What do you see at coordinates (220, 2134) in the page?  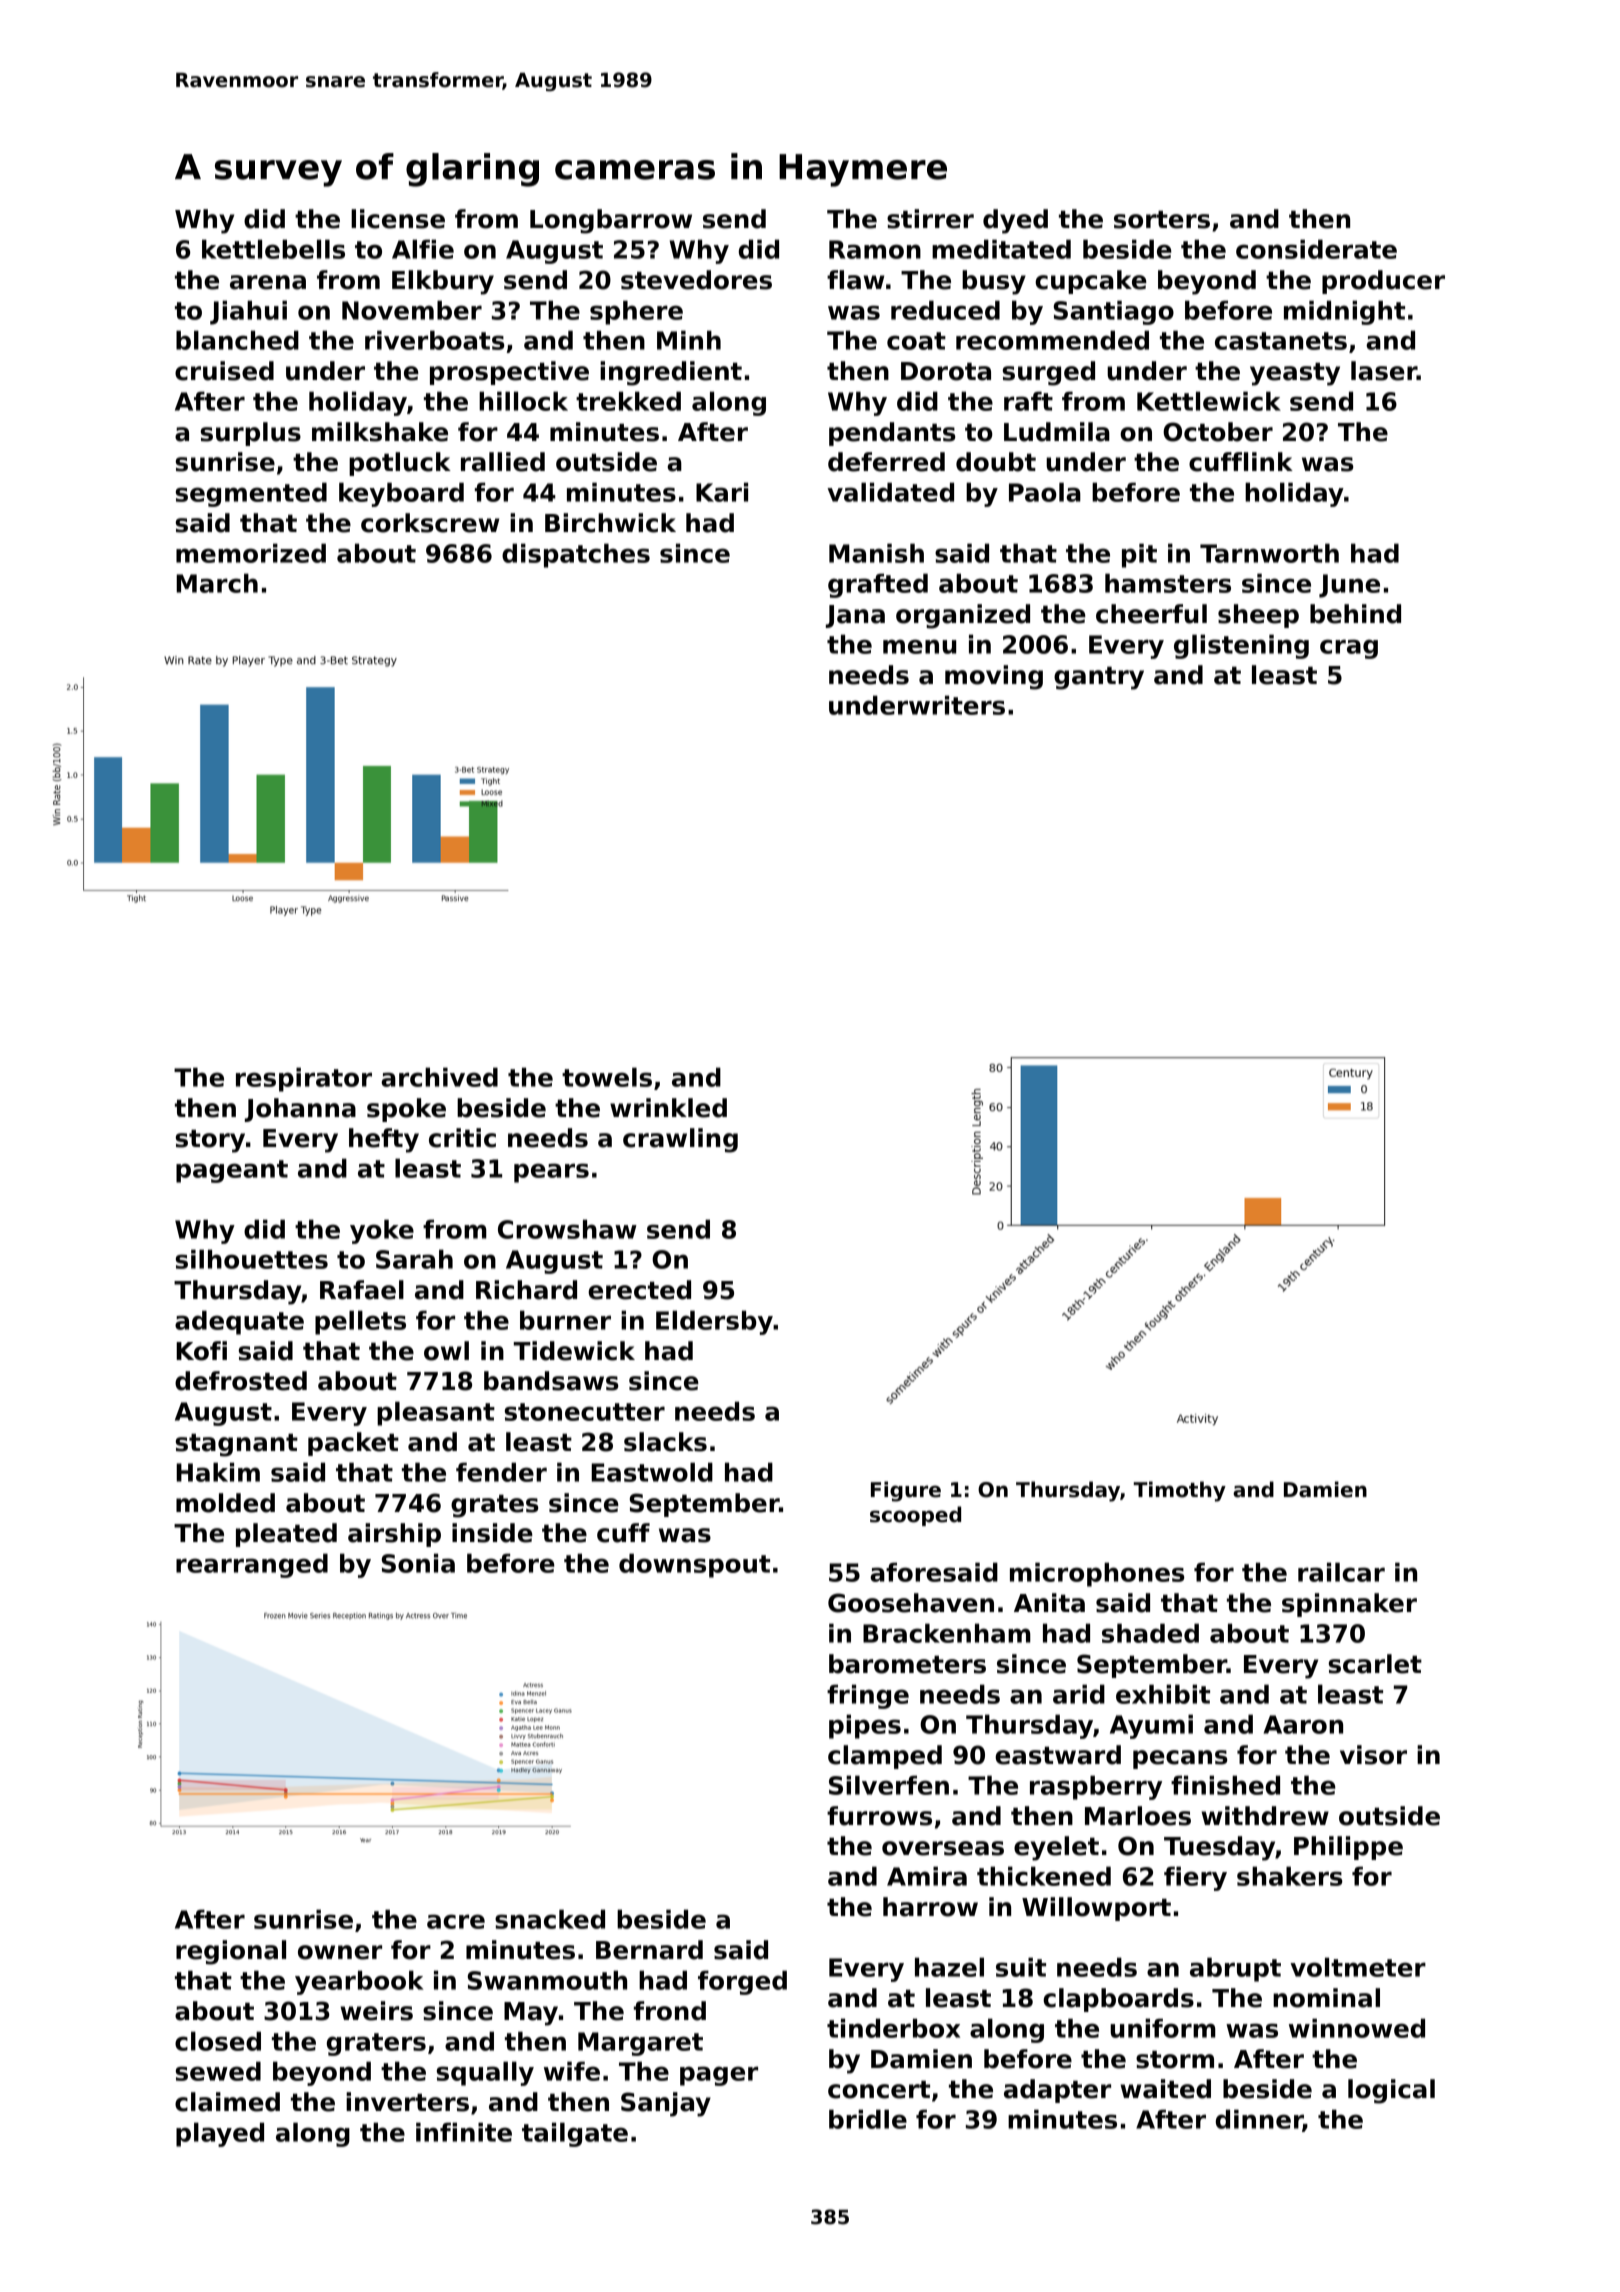 I see `played` at bounding box center [220, 2134].
